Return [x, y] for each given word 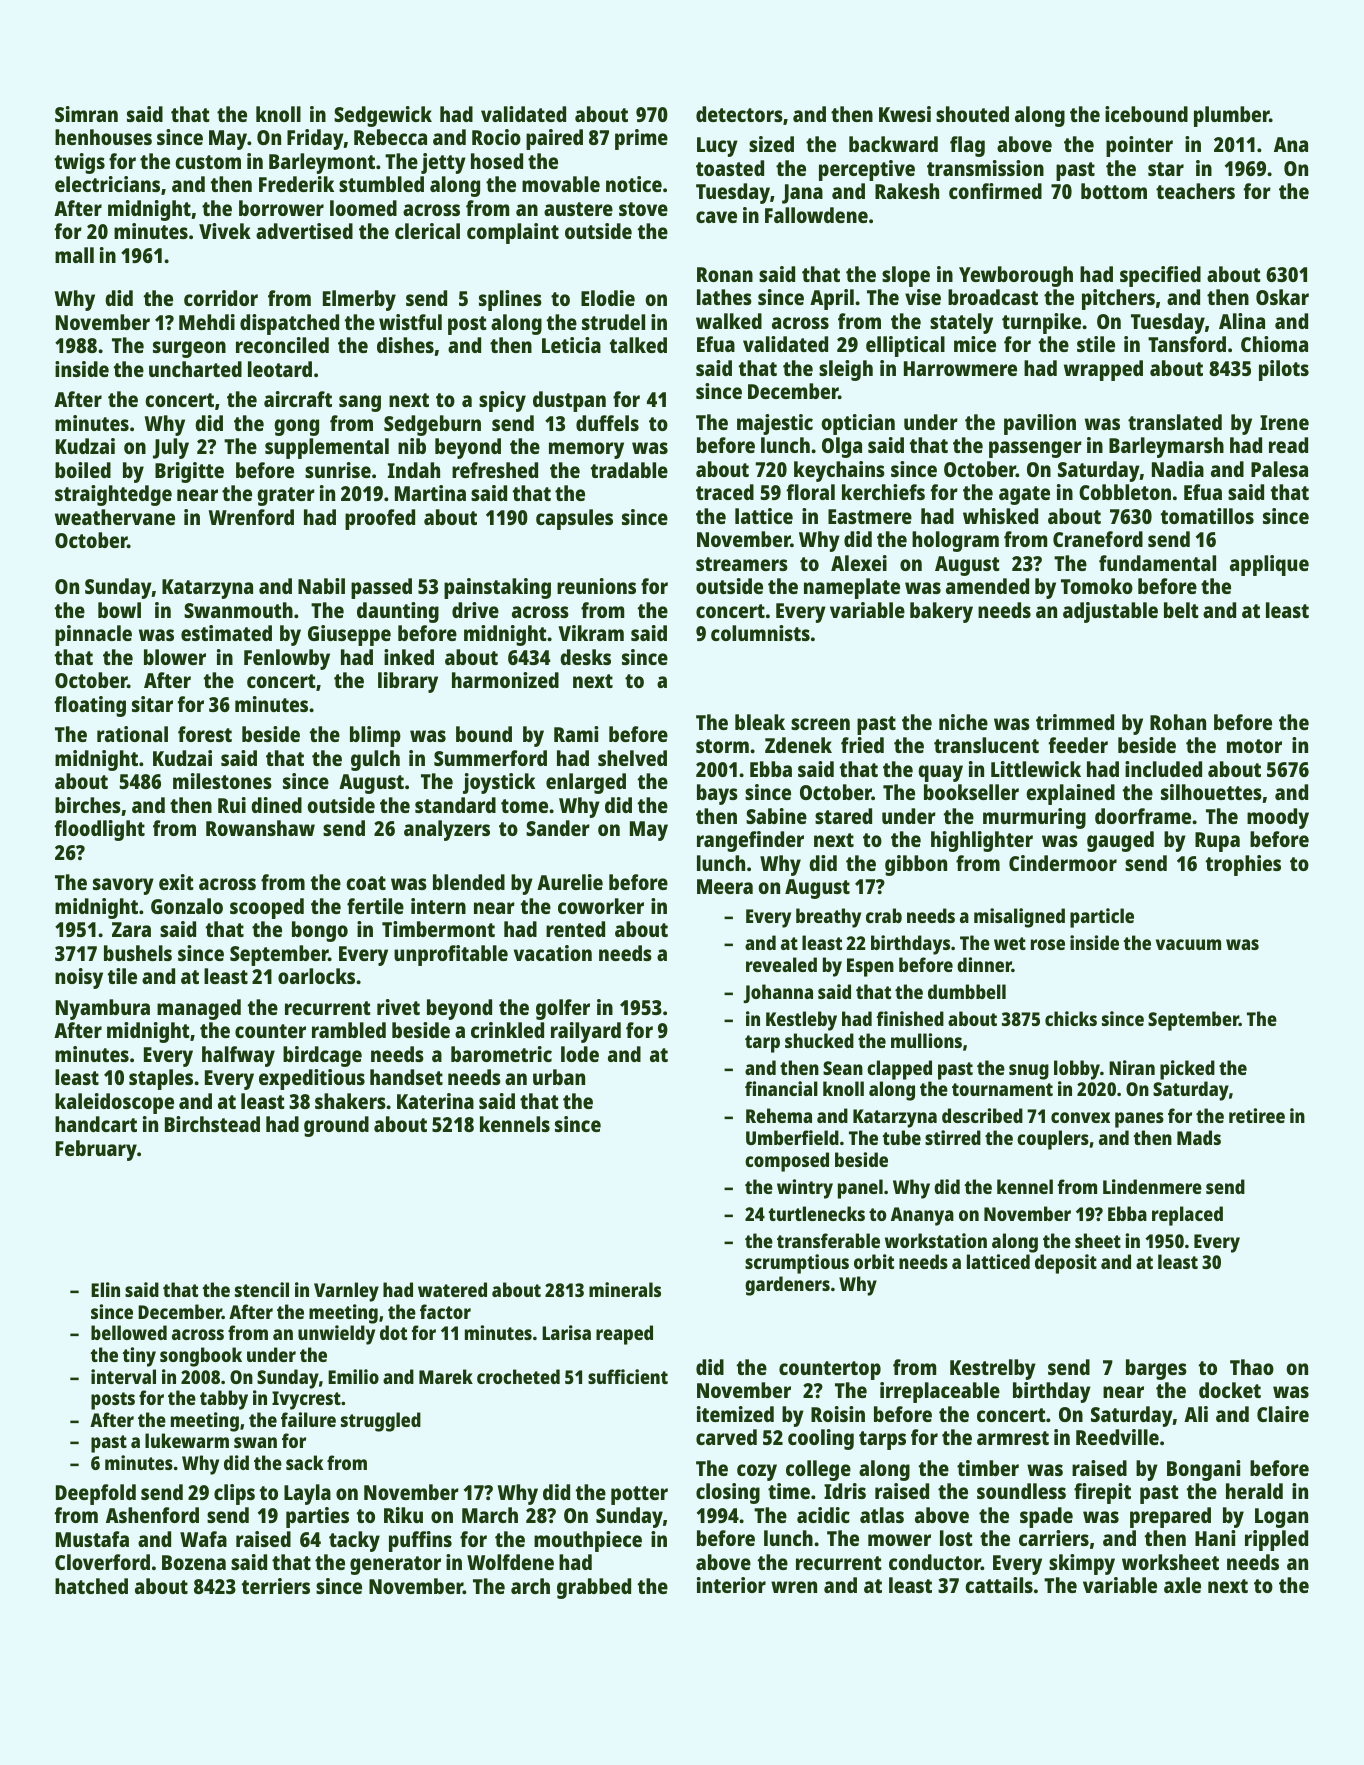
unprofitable [451, 955]
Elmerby [359, 300]
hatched [91, 1586]
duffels [607, 423]
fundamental [1157, 563]
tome [524, 806]
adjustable [1110, 612]
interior [731, 1585]
